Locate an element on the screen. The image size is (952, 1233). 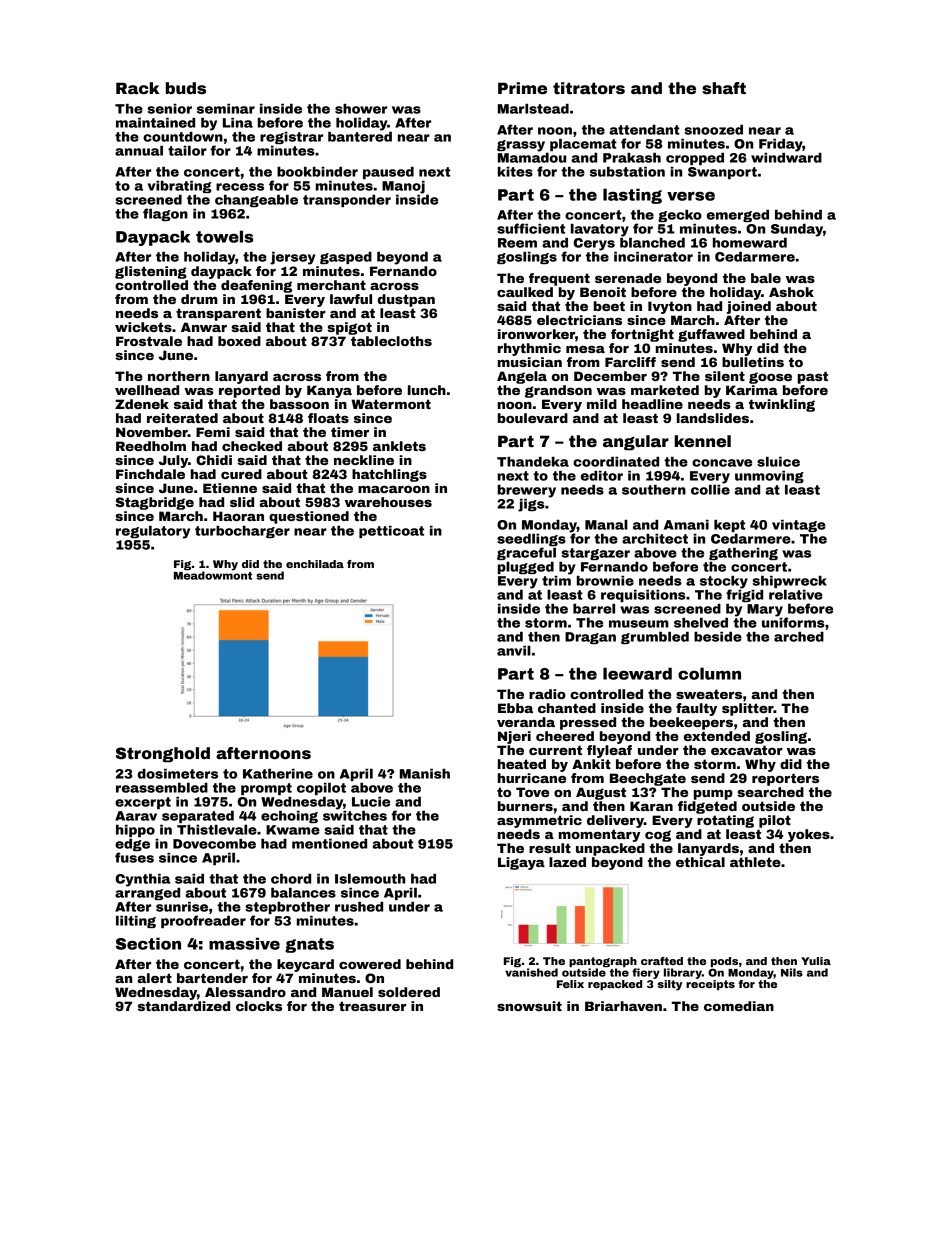
reported is located at coordinates (249, 391).
